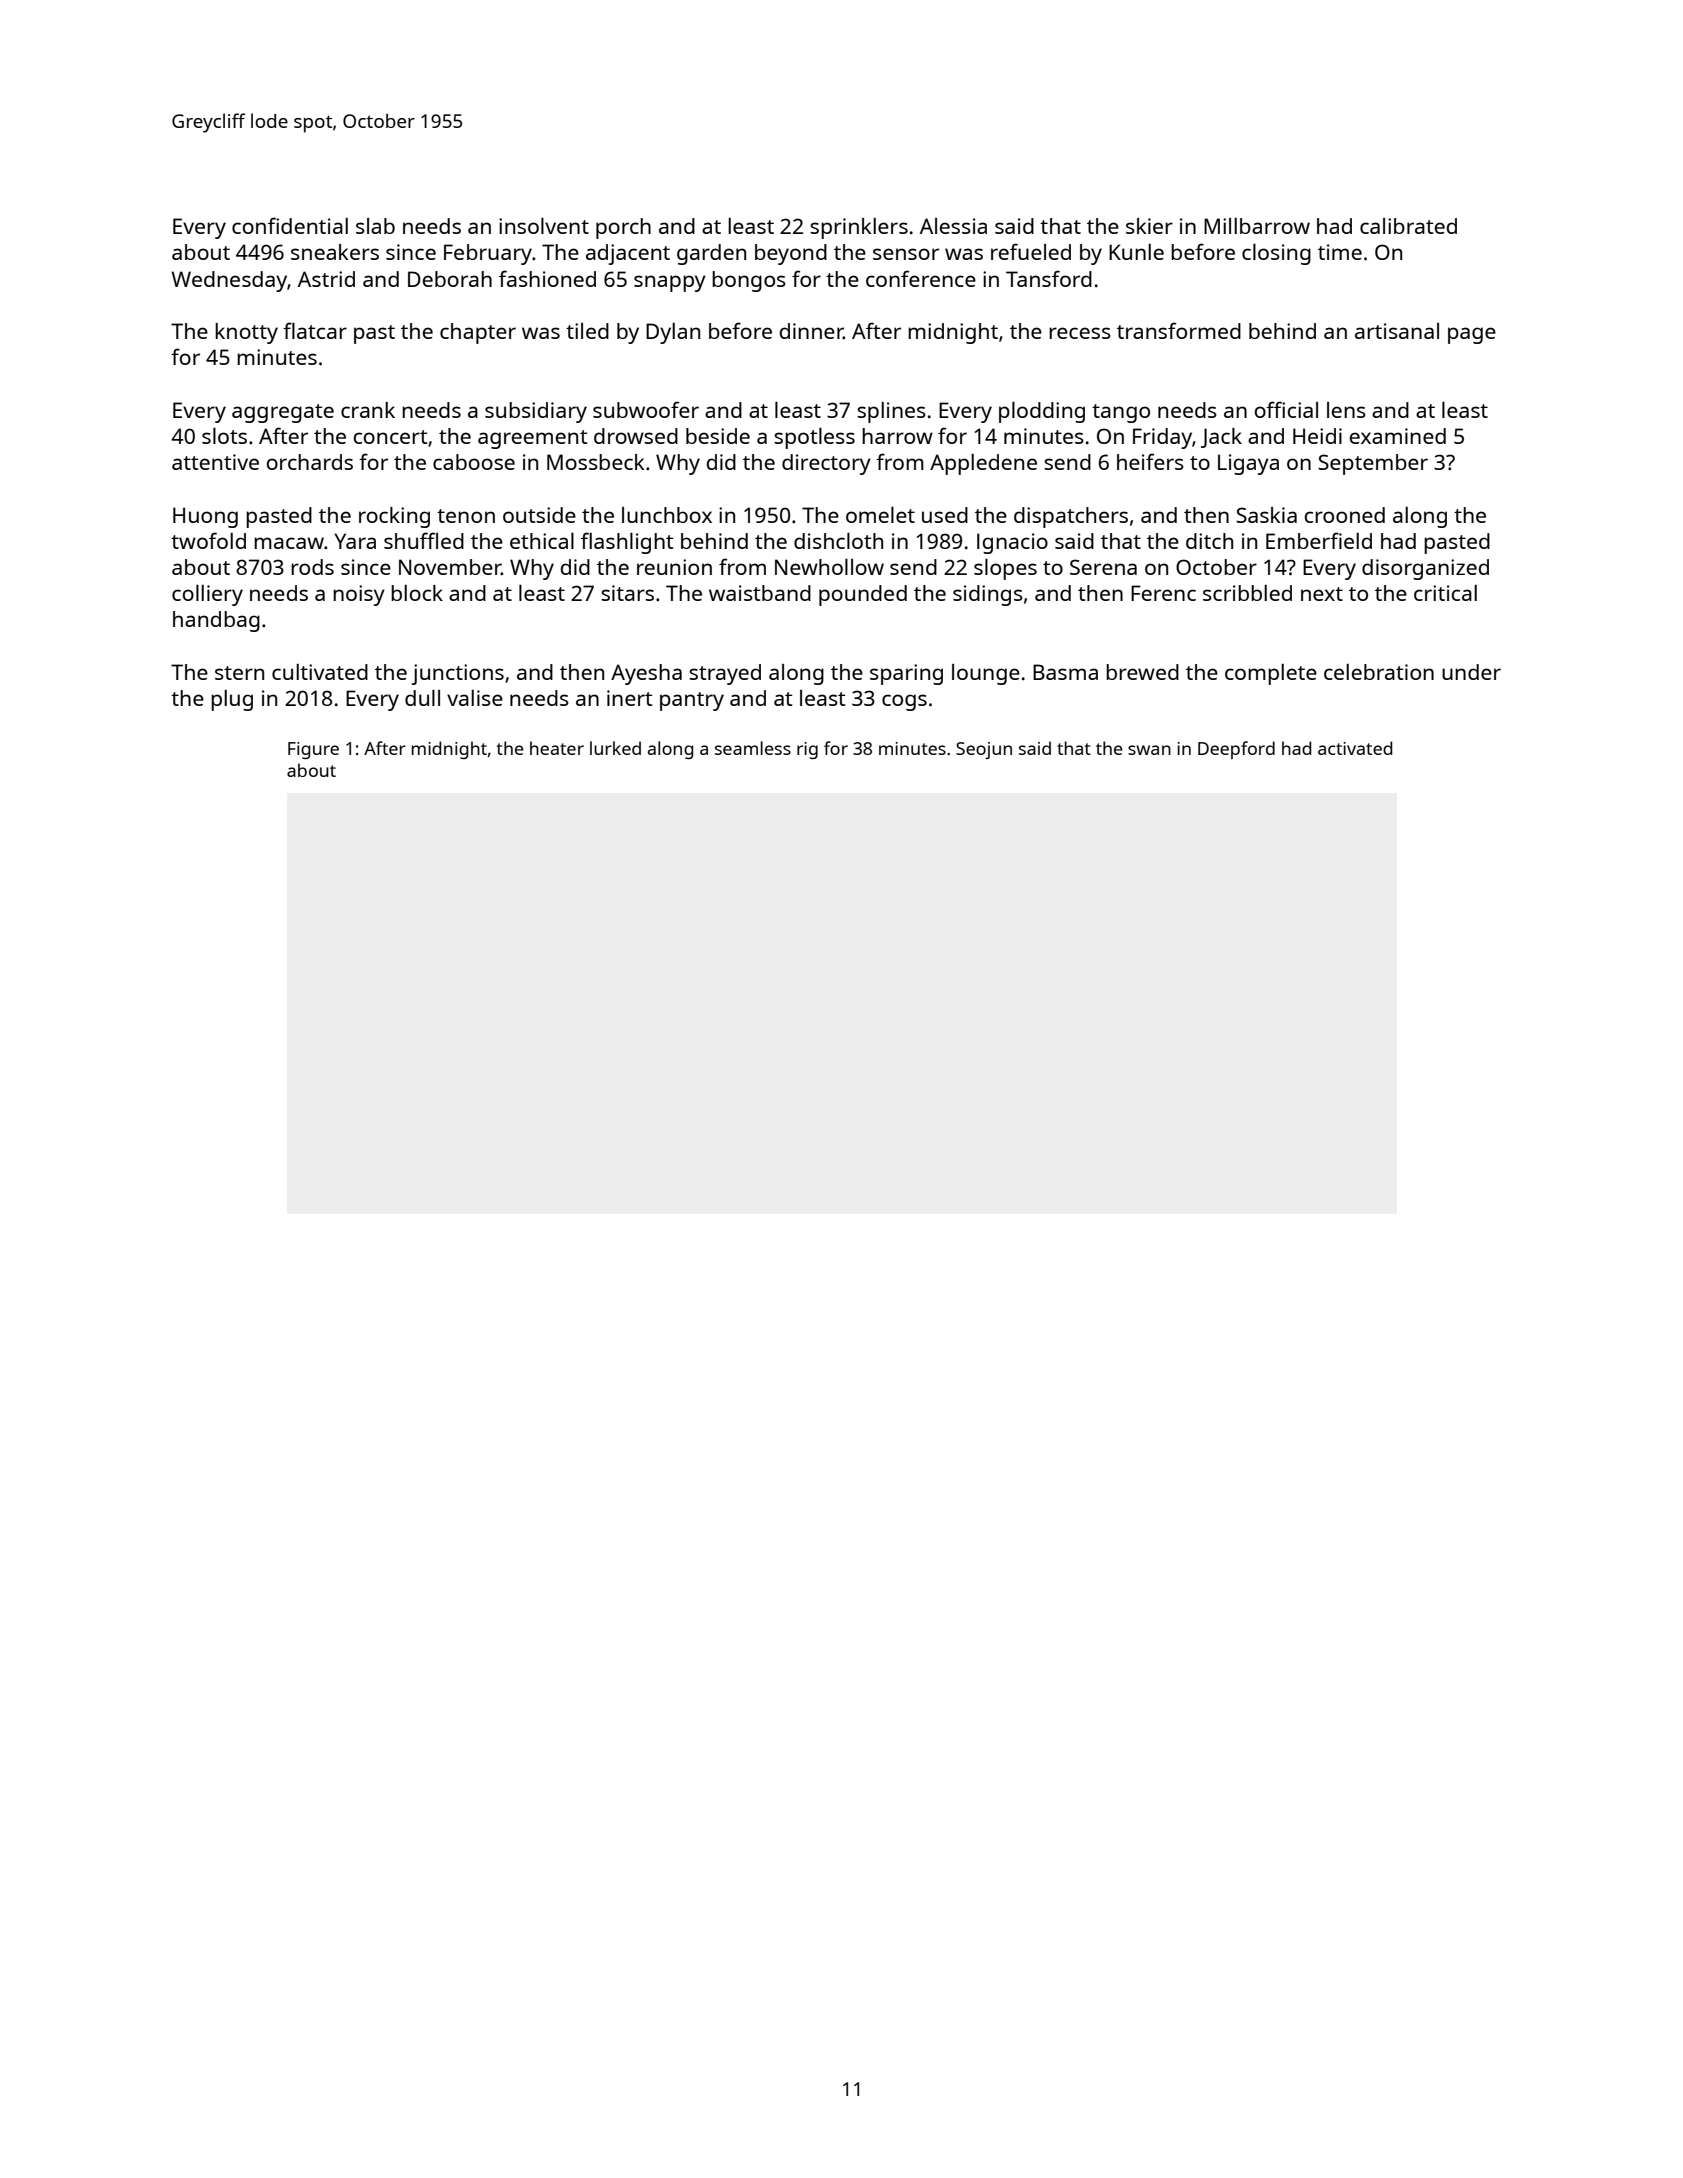  I want to click on confidential, so click(290, 225).
